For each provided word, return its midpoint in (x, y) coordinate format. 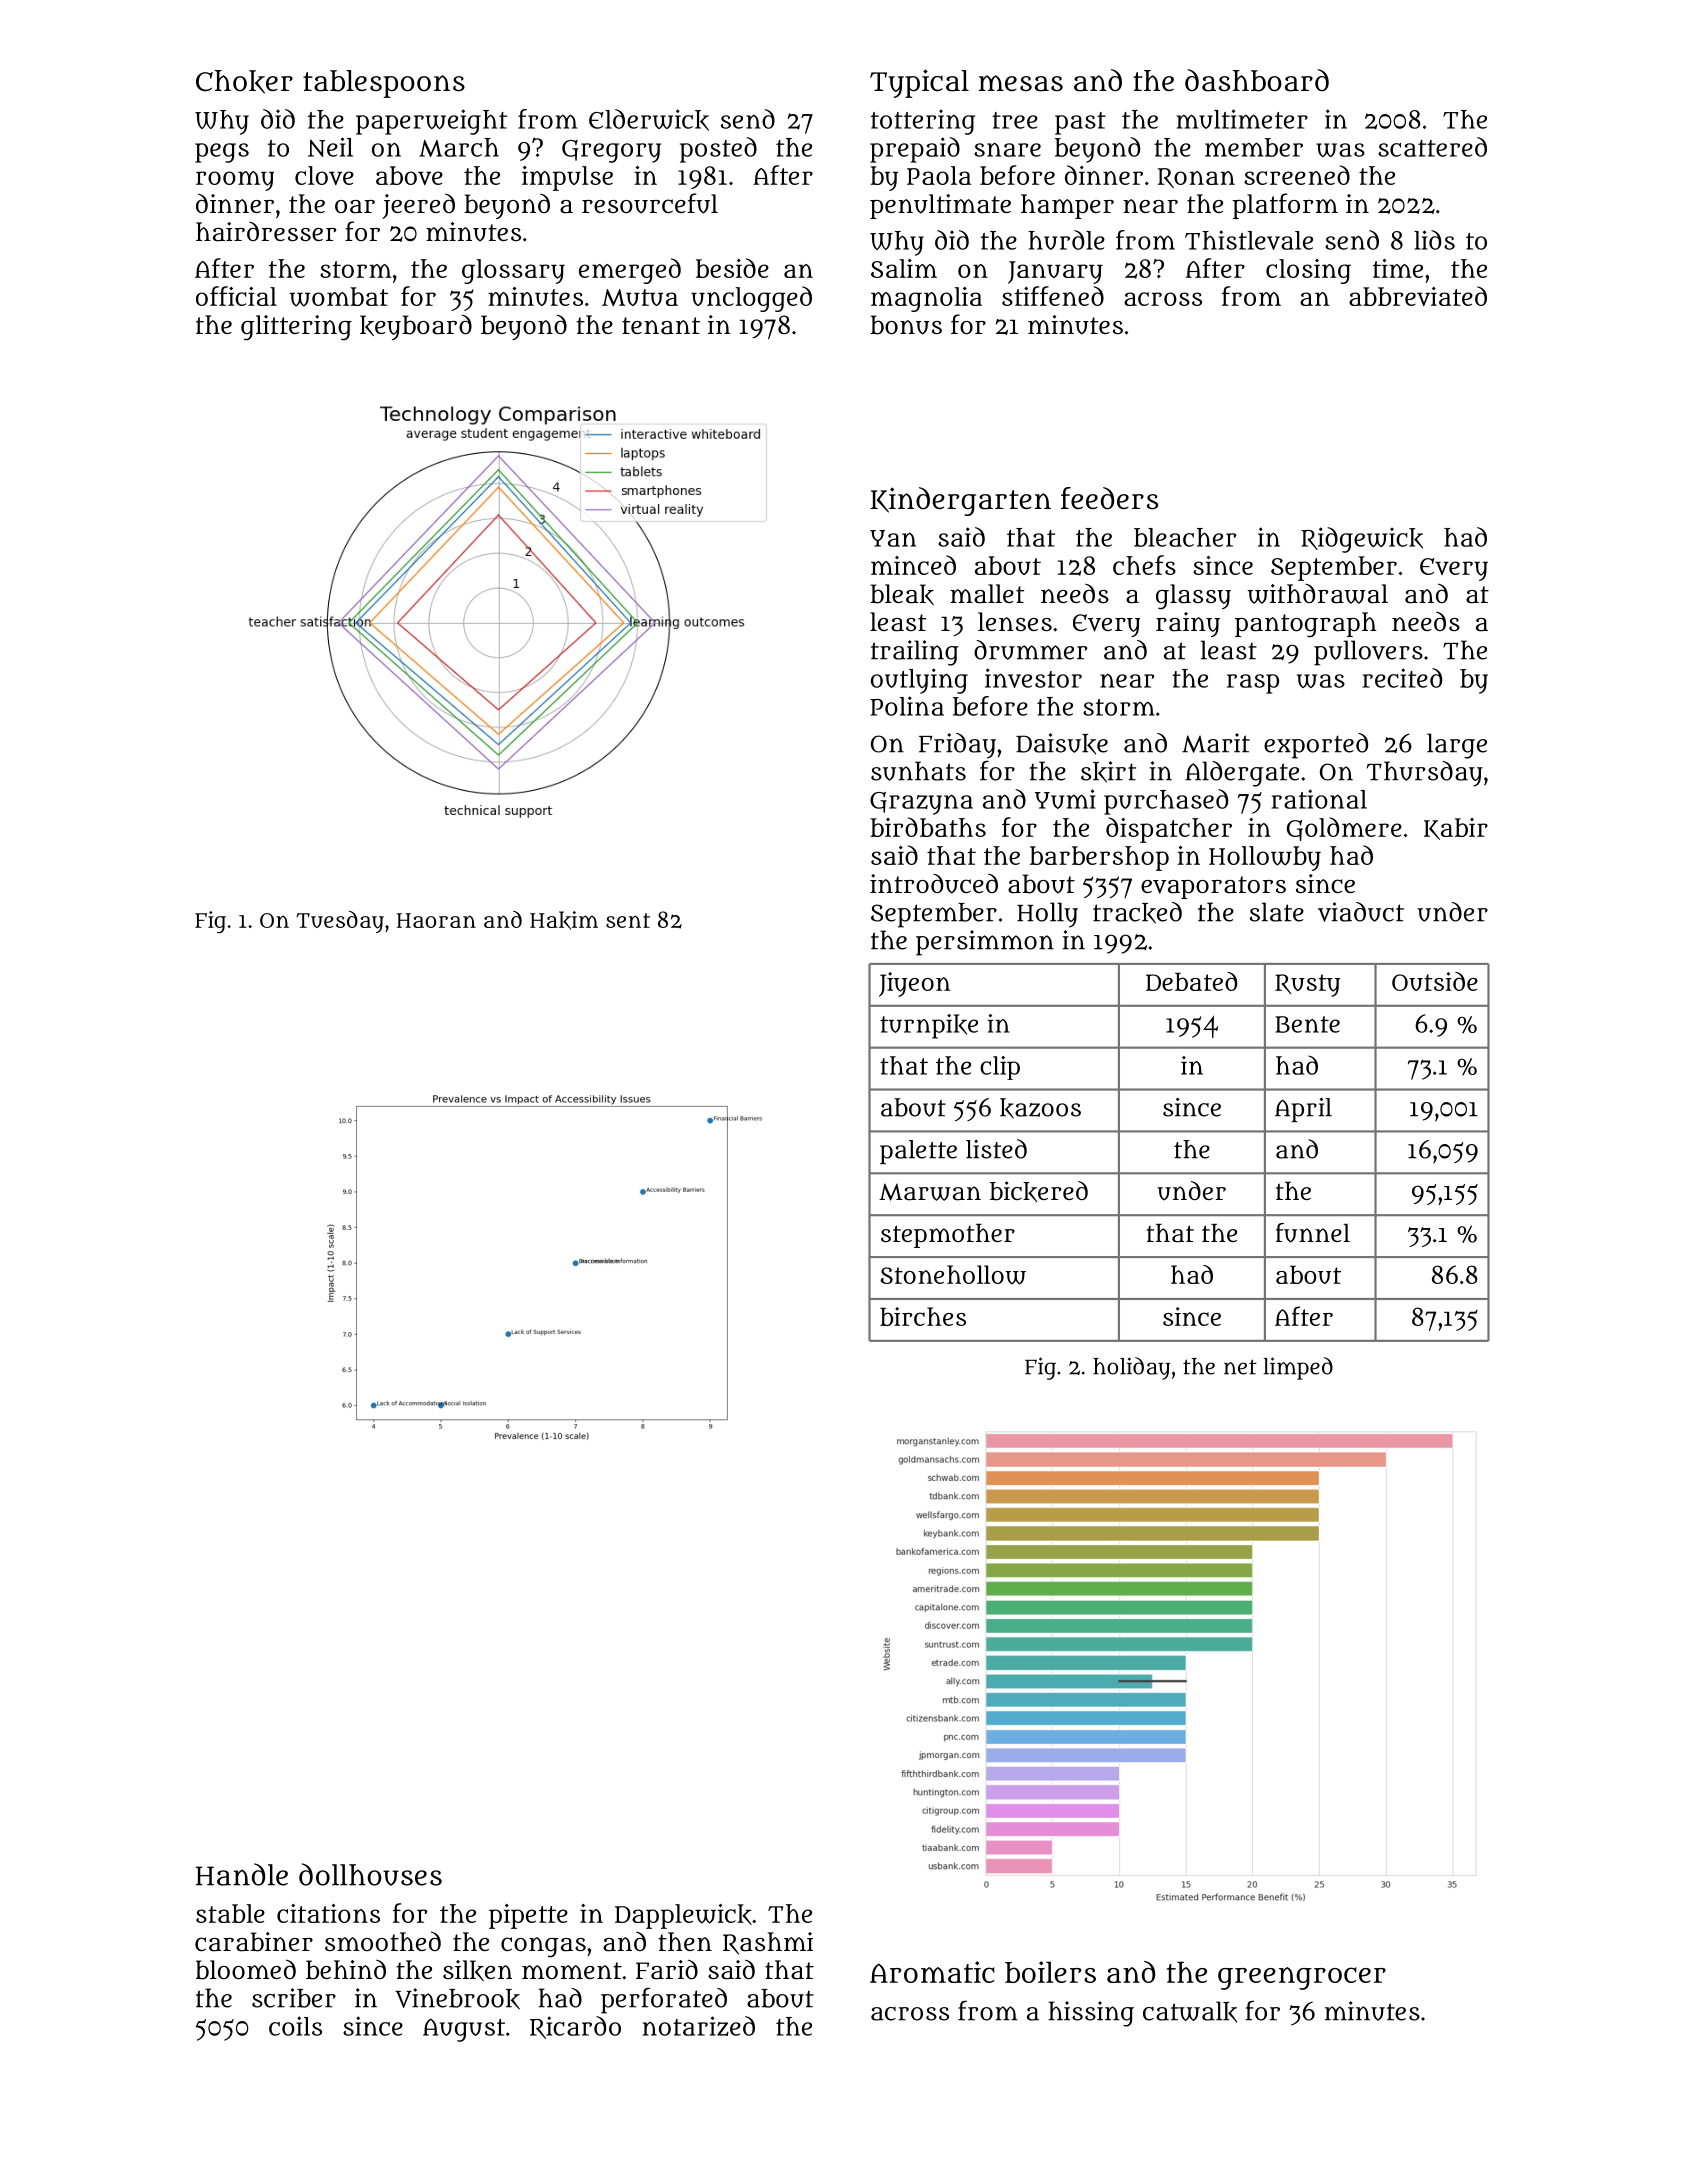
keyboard (416, 327)
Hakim (564, 920)
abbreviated (1418, 296)
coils (295, 2026)
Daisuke (1062, 744)
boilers (1050, 1972)
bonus (906, 325)
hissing (1091, 2014)
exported (1316, 746)
